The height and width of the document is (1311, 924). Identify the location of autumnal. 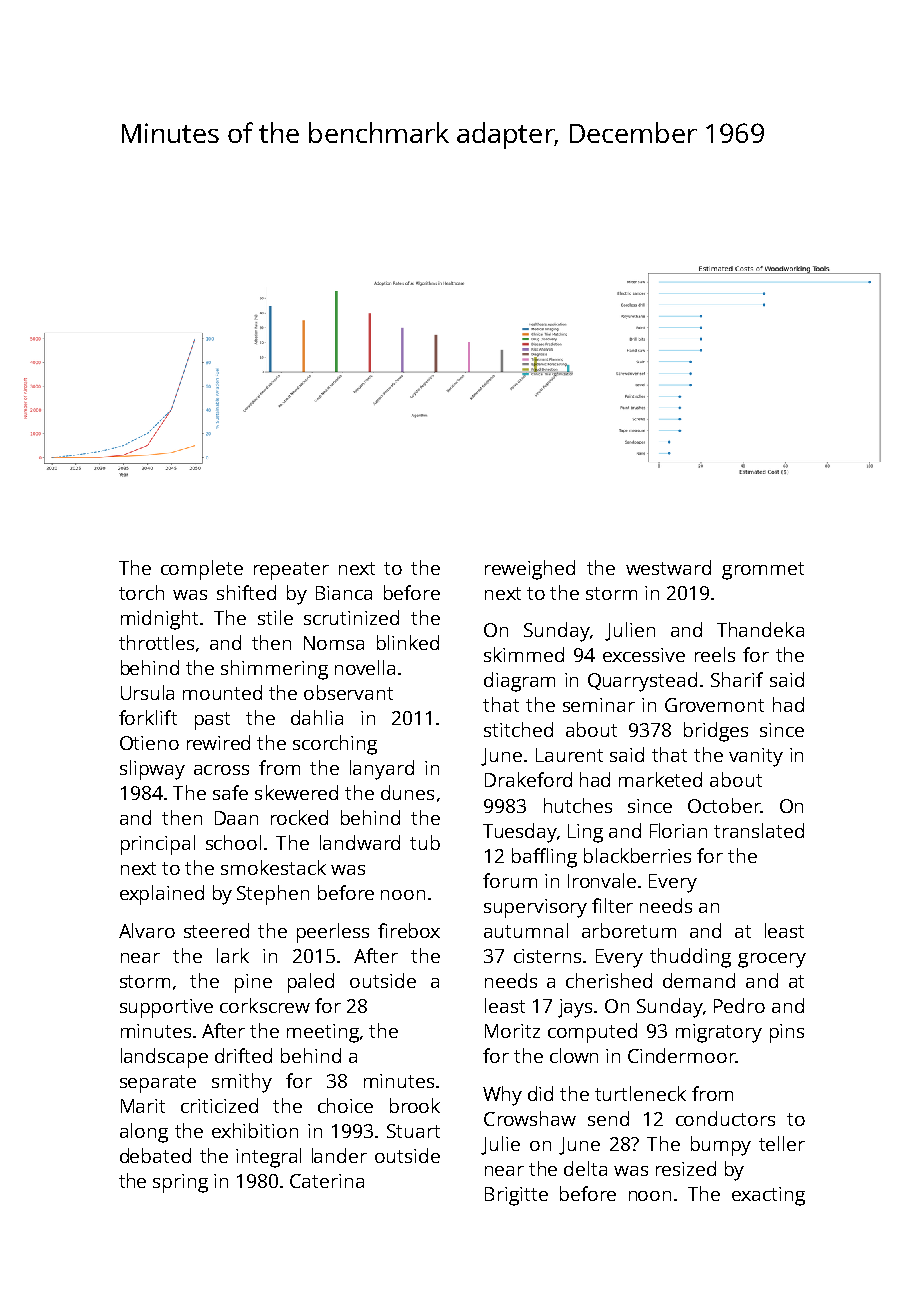
(526, 930).
